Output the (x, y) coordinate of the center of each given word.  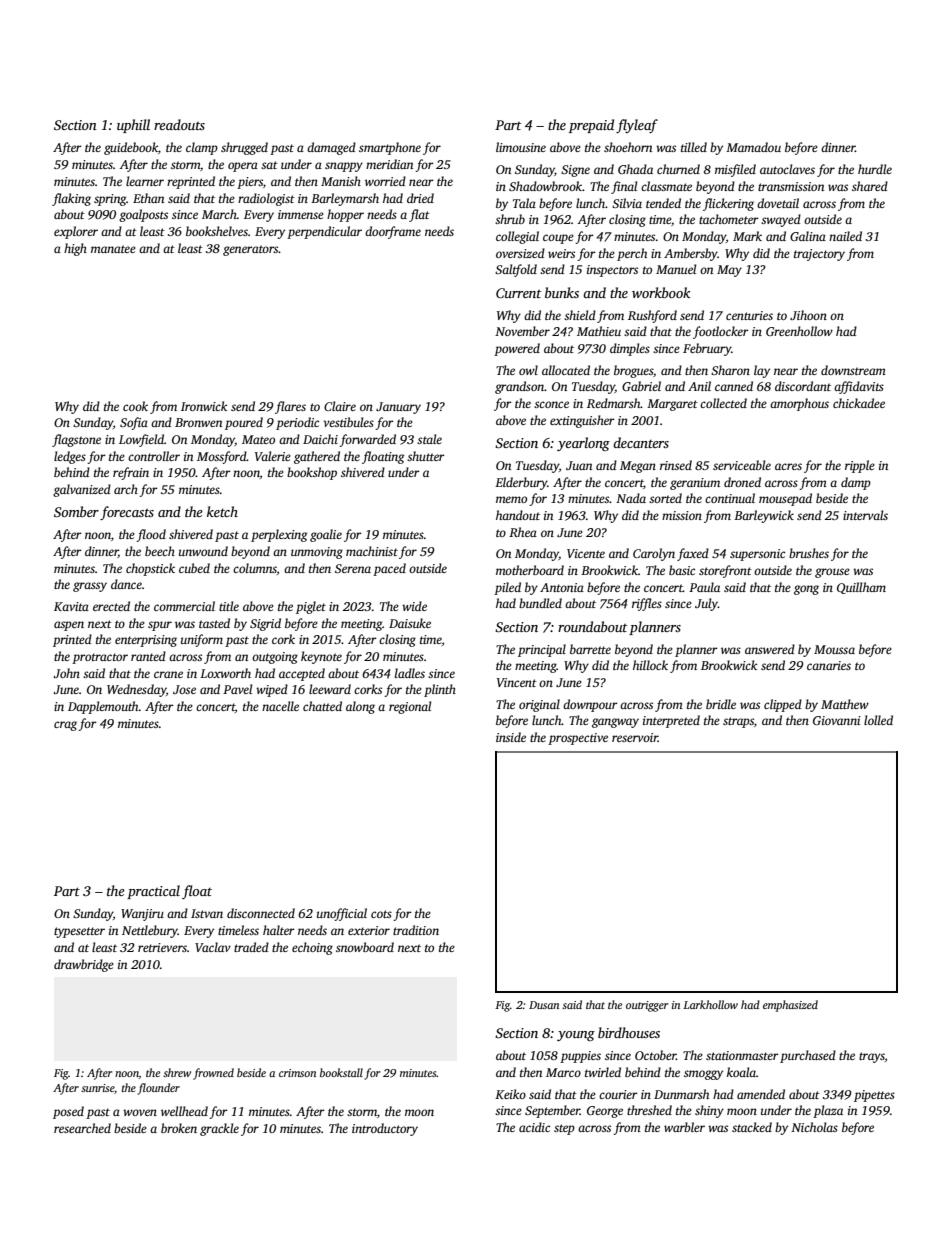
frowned (213, 1074)
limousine (521, 147)
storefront (725, 571)
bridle (721, 704)
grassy (90, 587)
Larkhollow (710, 1004)
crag (65, 726)
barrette (590, 649)
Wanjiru (142, 915)
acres (788, 466)
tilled (694, 147)
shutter (426, 456)
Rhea (523, 532)
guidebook (131, 148)
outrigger (647, 1006)
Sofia (134, 423)
